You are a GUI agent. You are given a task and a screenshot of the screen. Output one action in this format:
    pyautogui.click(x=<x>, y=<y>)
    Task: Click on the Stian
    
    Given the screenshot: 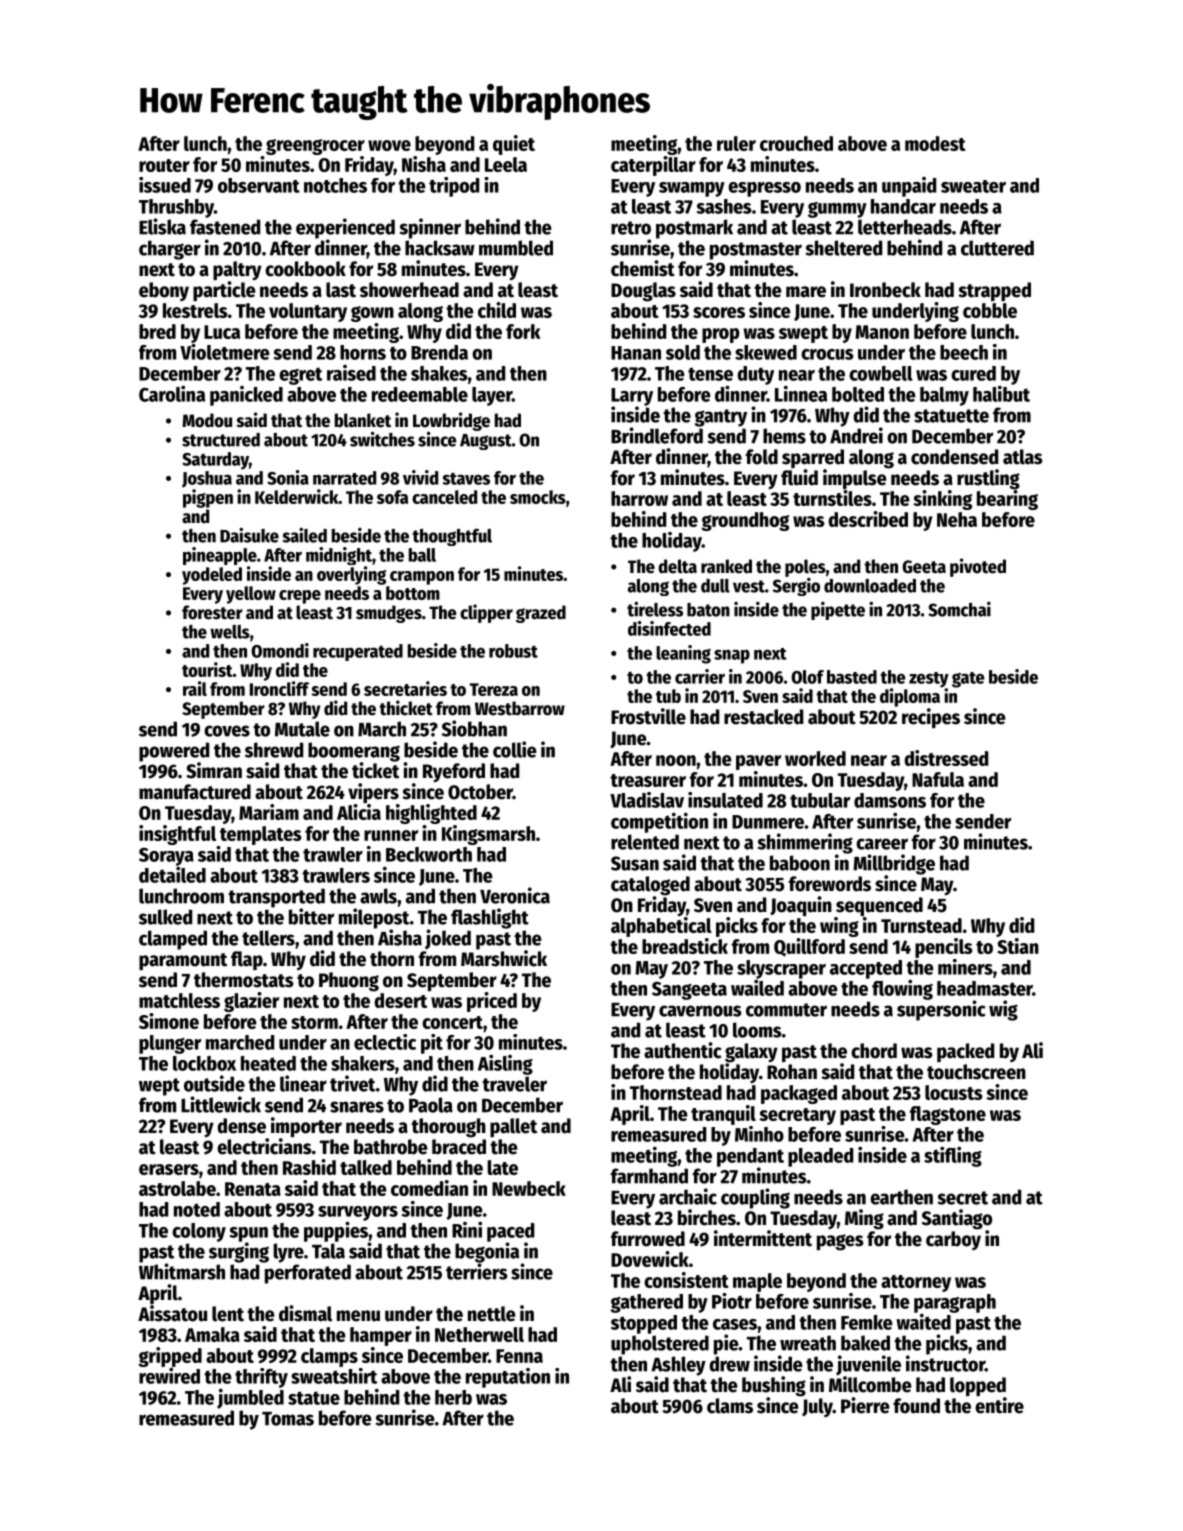 What is the action you would take?
    pyautogui.click(x=1018, y=946)
